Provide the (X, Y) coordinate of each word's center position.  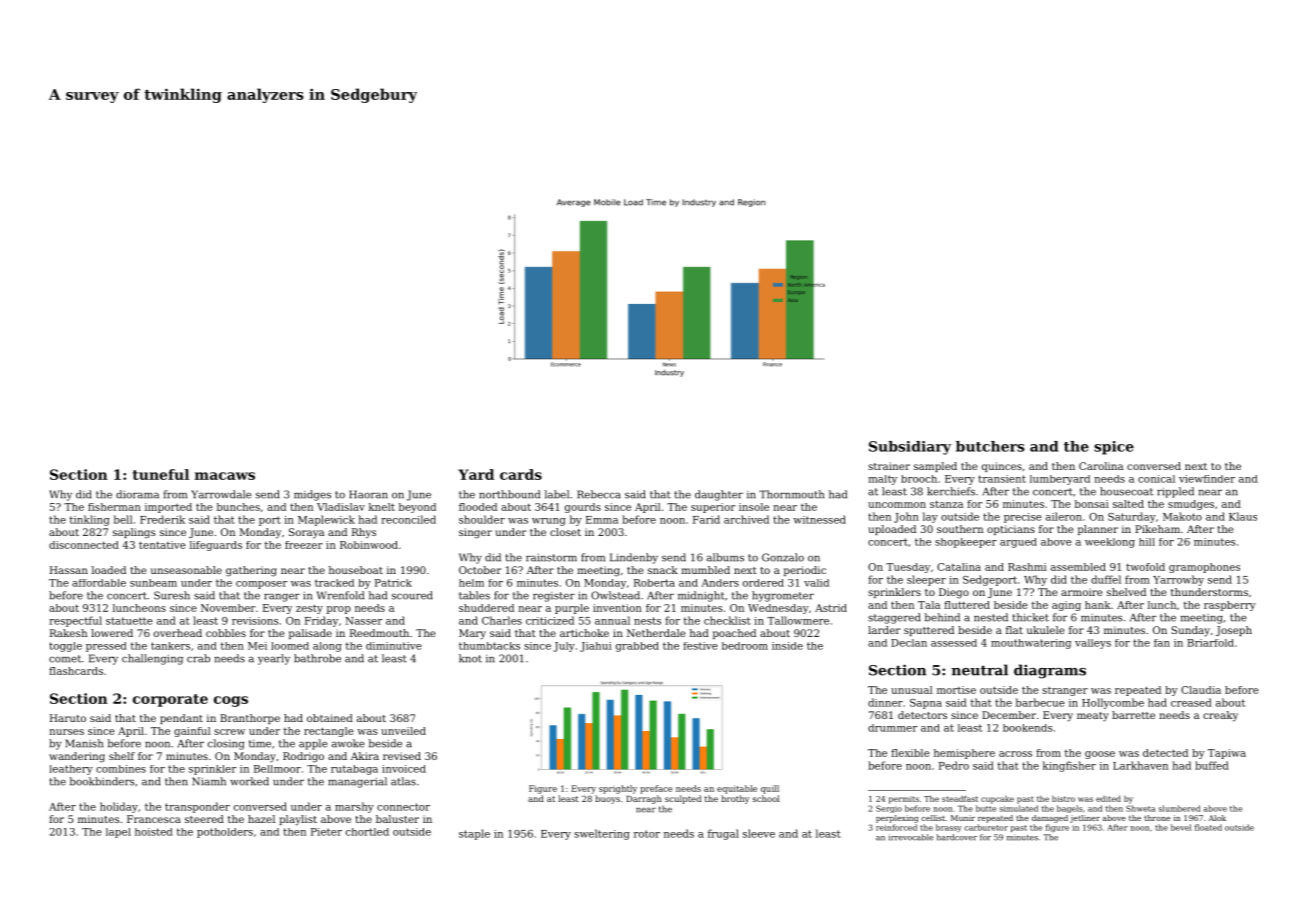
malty (882, 480)
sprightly (618, 789)
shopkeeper (966, 543)
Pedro (954, 765)
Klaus (1243, 516)
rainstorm (551, 557)
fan (1162, 643)
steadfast (960, 799)
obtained (330, 718)
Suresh (172, 595)
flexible (910, 753)
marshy (354, 807)
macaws (225, 476)
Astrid (831, 608)
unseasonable (186, 570)
